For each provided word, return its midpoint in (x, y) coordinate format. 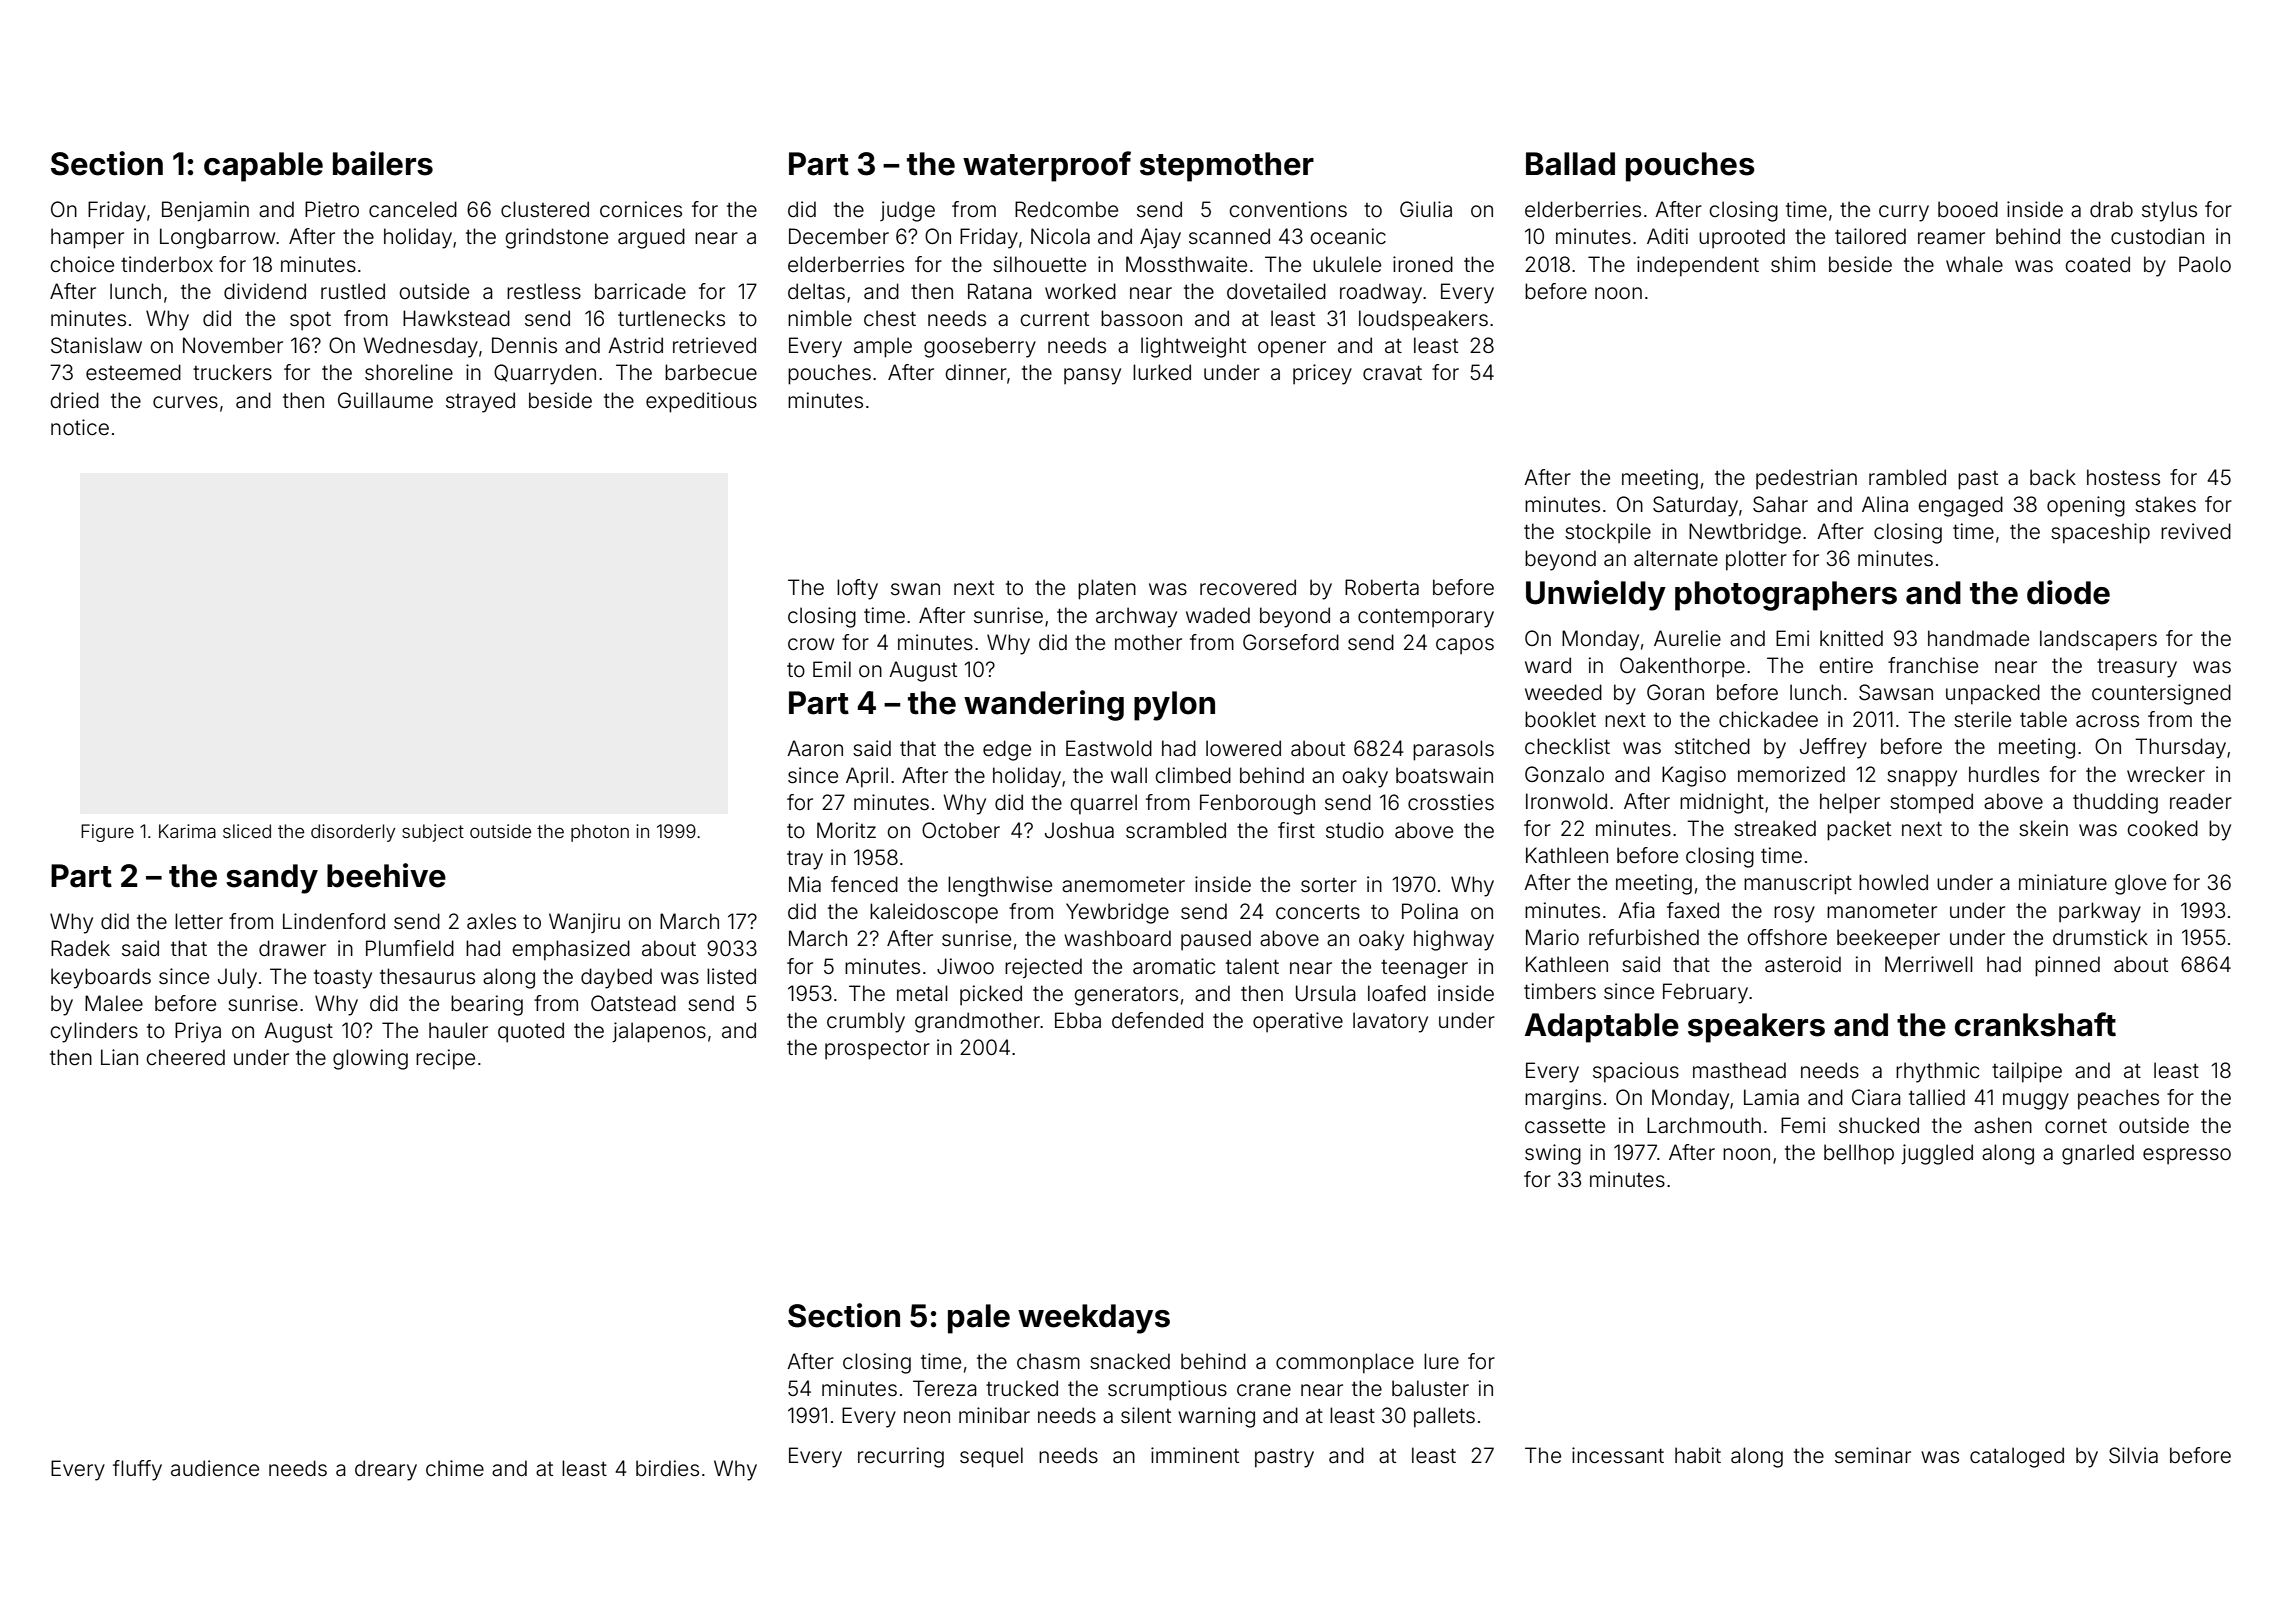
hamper (87, 238)
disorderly (353, 833)
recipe (445, 1059)
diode (2068, 592)
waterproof (1047, 166)
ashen (2003, 1125)
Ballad (1570, 164)
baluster (1430, 1388)
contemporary (1426, 618)
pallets (1444, 1417)
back (2053, 477)
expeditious (701, 402)
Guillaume (385, 400)
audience (215, 1468)
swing (1553, 1154)
